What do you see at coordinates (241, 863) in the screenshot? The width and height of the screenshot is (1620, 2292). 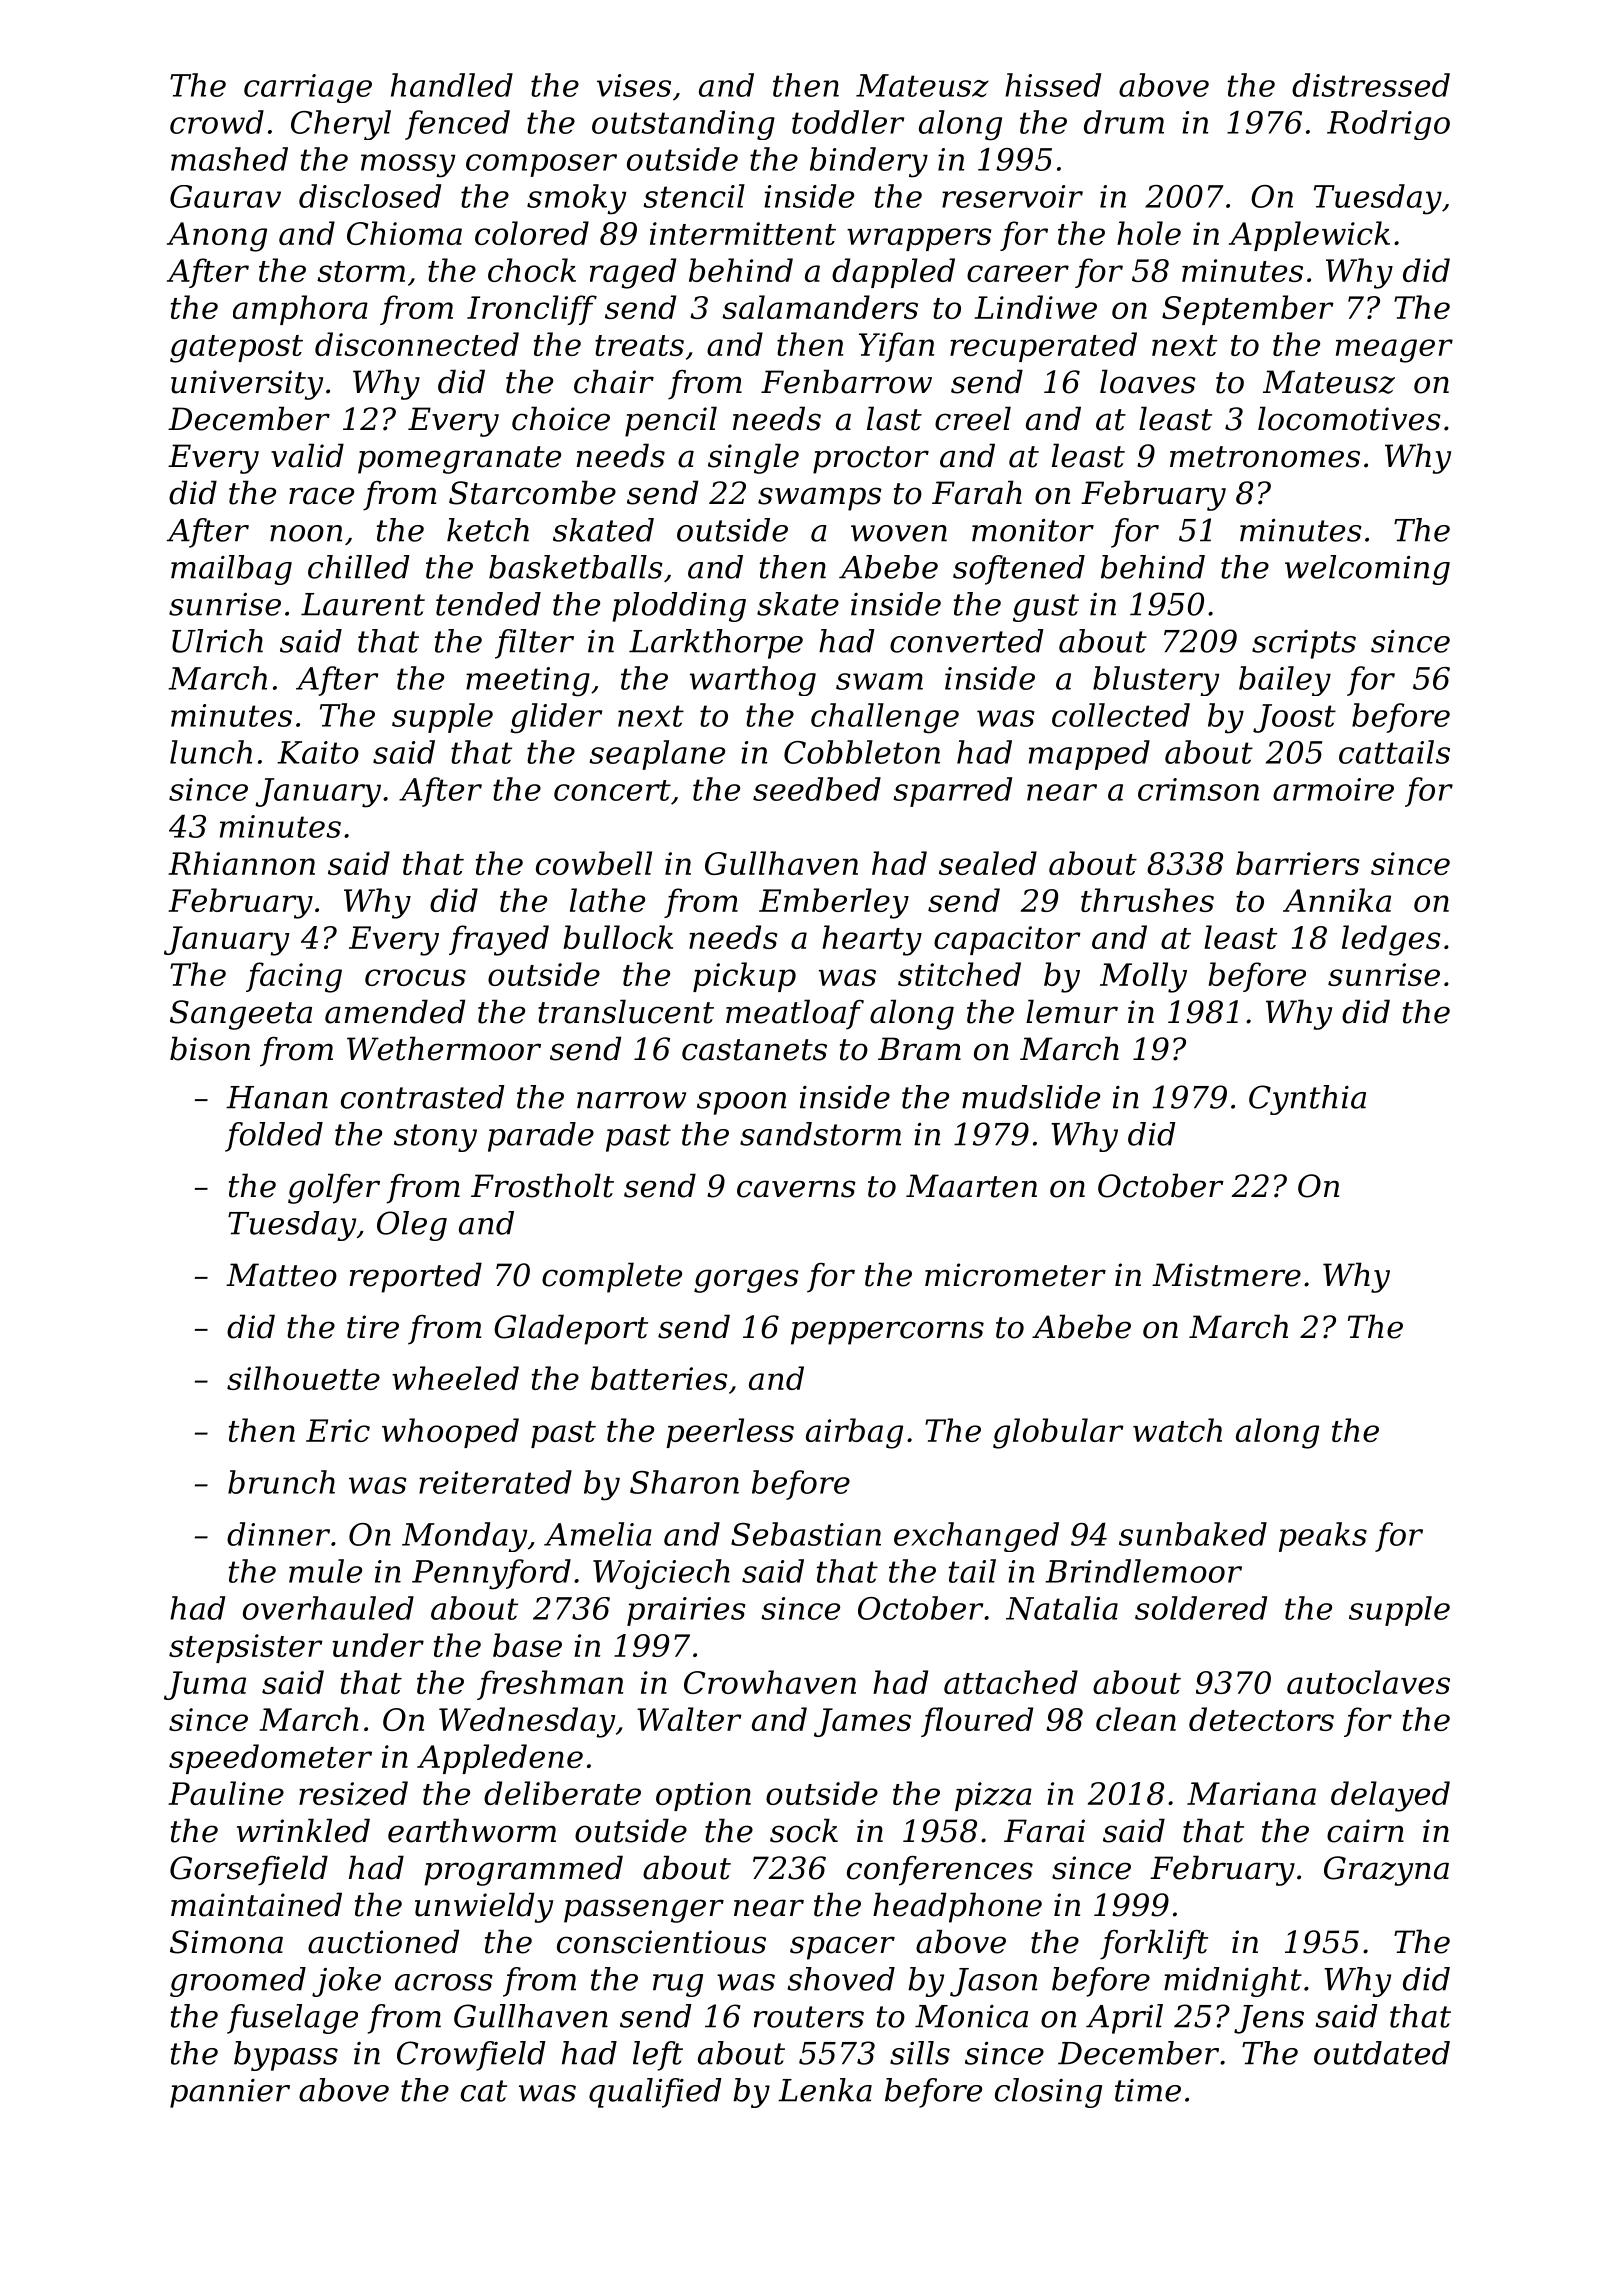 I see `Rhiannon` at bounding box center [241, 863].
